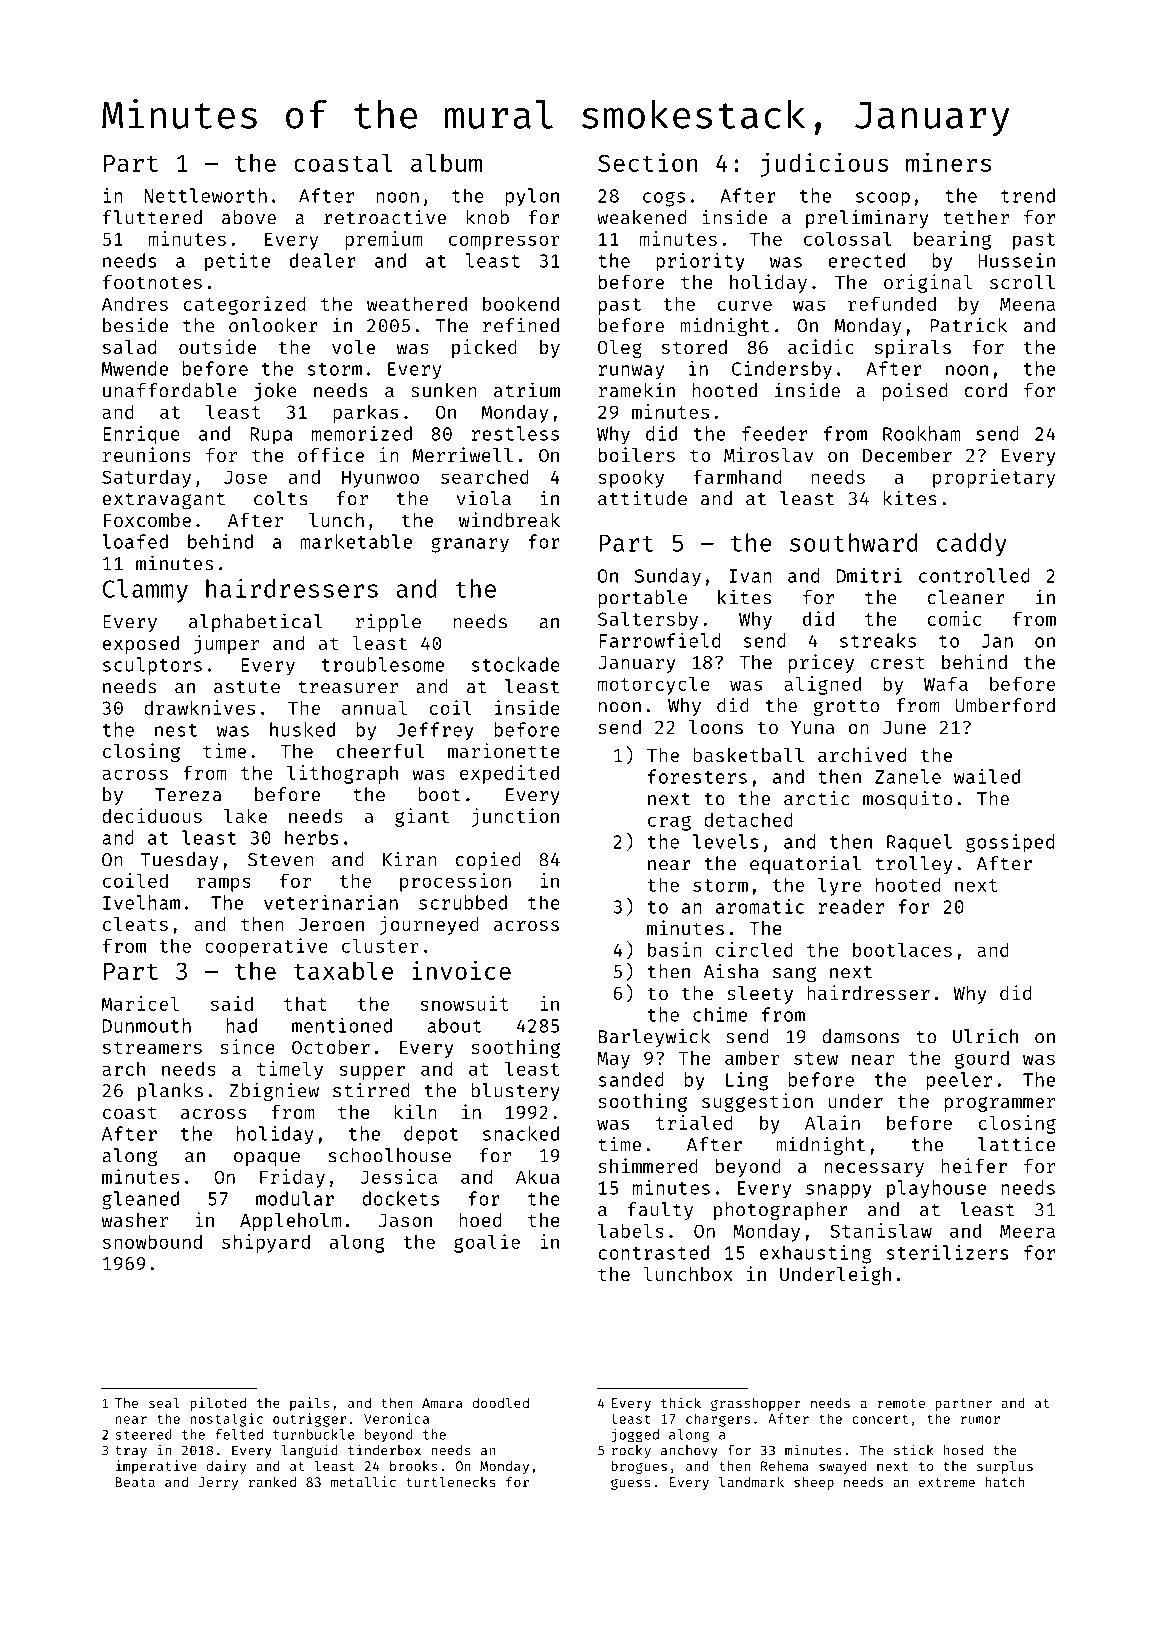  I want to click on Meera, so click(1027, 1231).
